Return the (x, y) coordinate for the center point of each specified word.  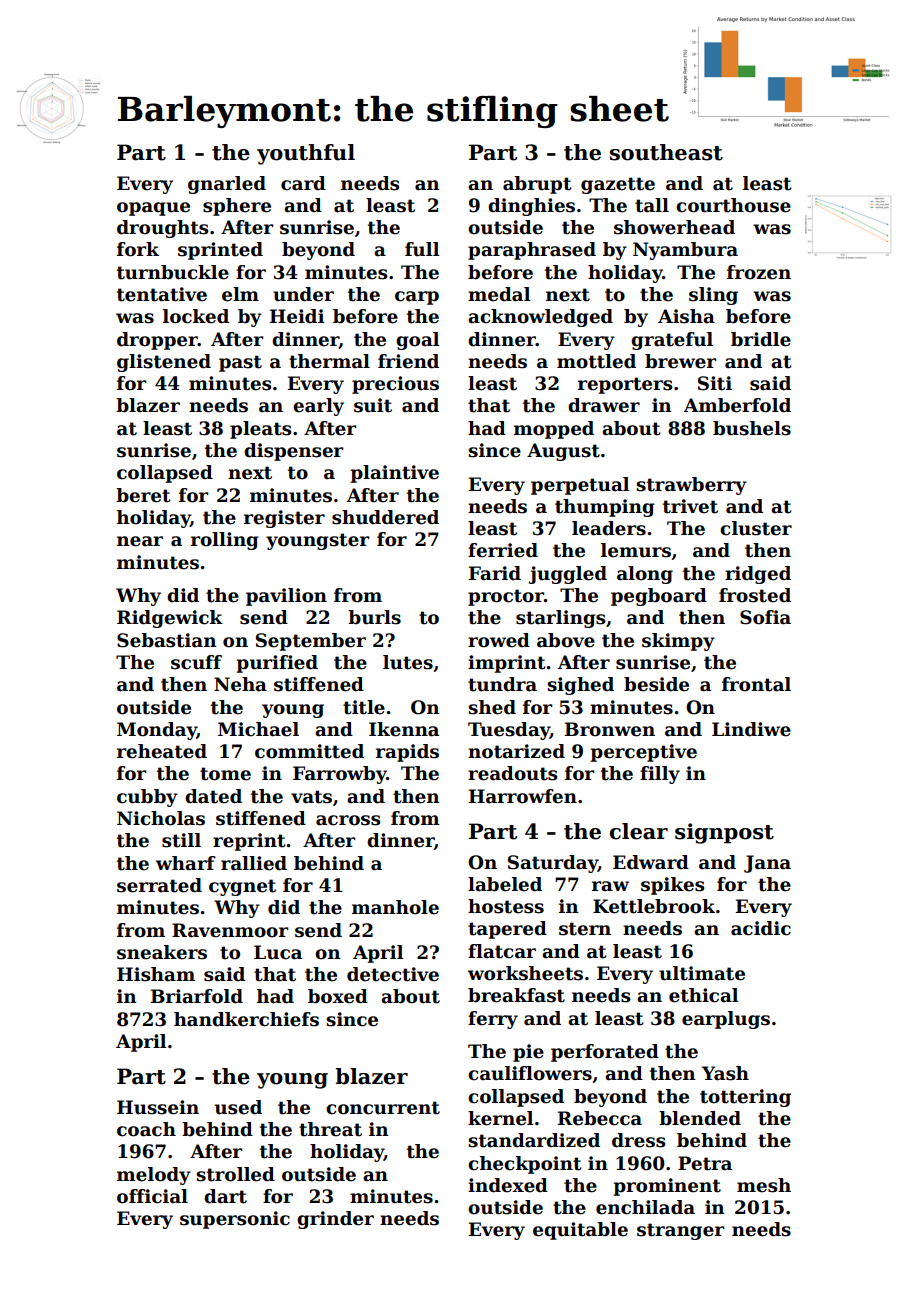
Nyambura (685, 251)
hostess (506, 906)
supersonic (235, 1220)
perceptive (644, 753)
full (422, 249)
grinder (335, 1220)
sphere (237, 207)
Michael (258, 729)
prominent (667, 1187)
